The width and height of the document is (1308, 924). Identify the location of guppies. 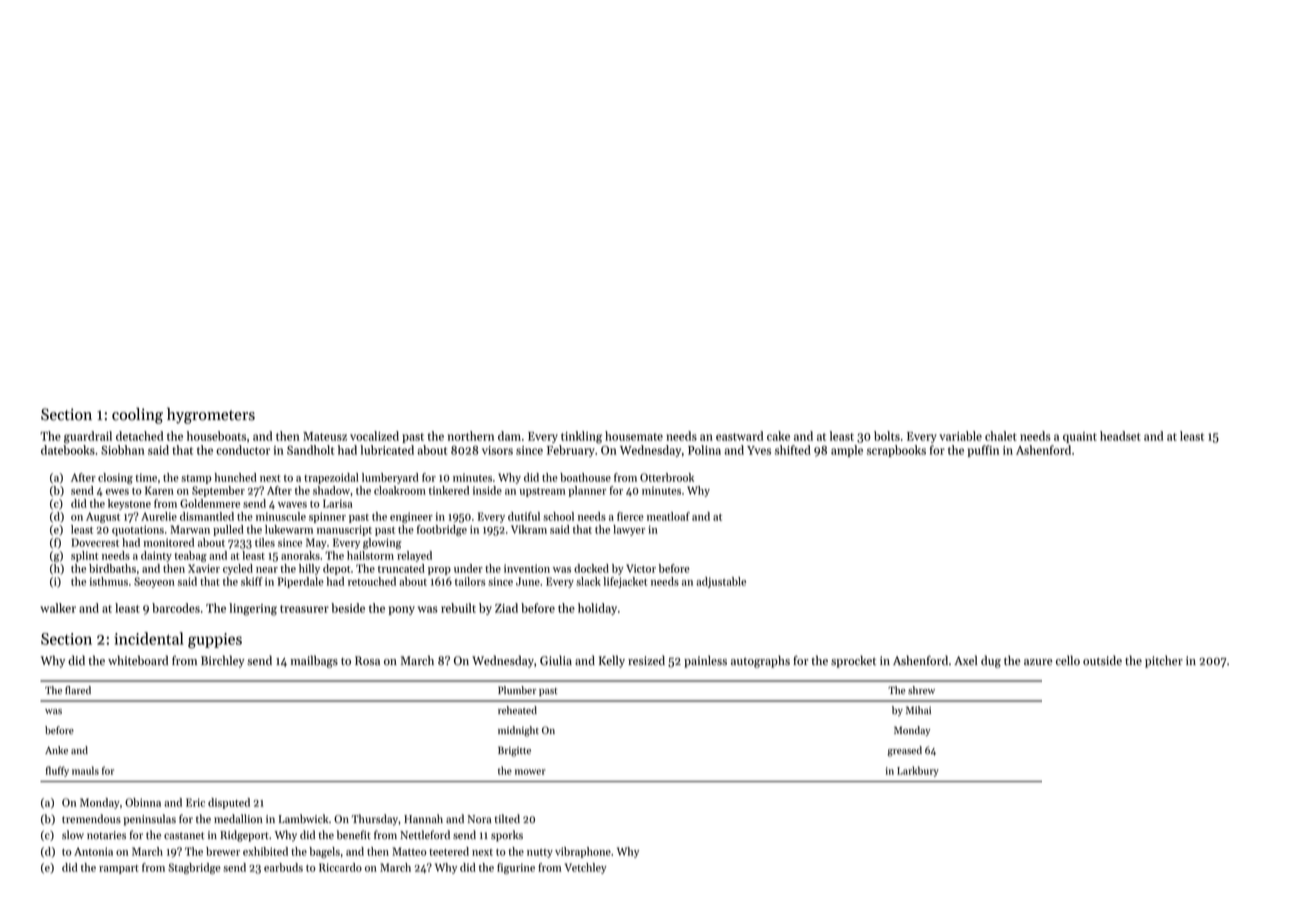
(215, 641).
